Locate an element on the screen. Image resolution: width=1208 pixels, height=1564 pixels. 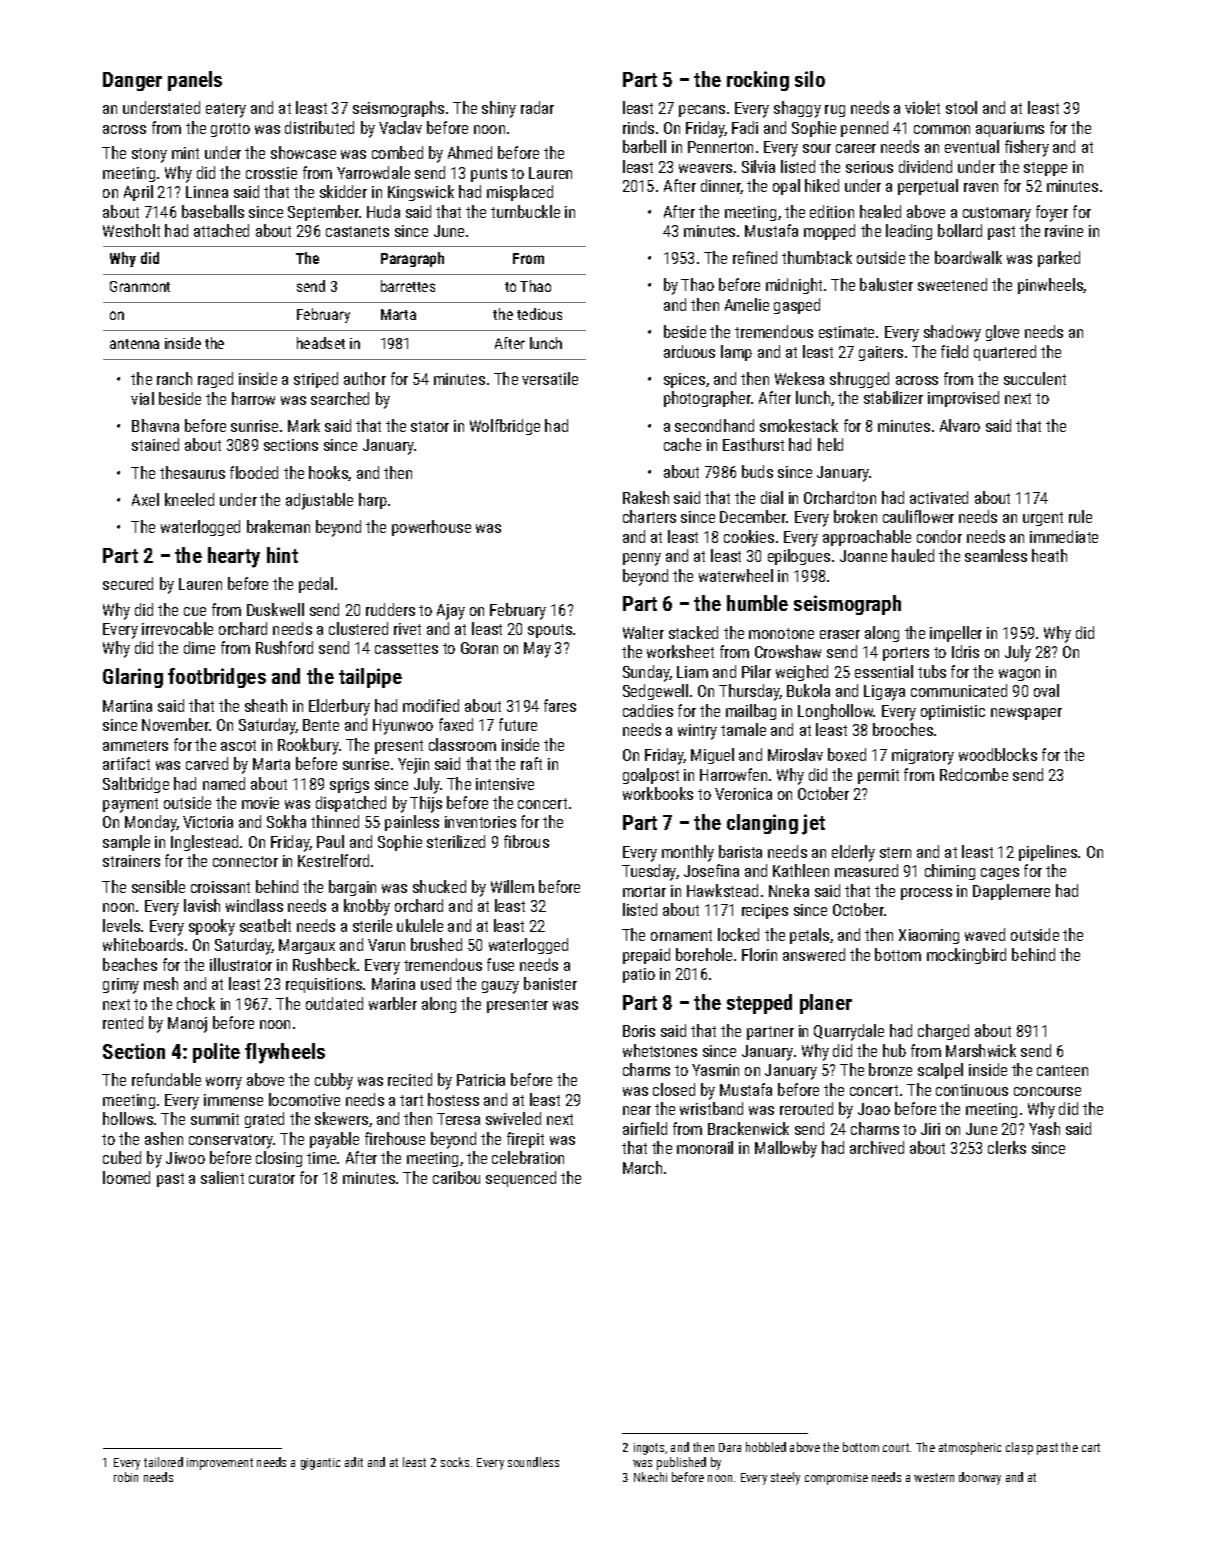
mortar is located at coordinates (644, 891).
